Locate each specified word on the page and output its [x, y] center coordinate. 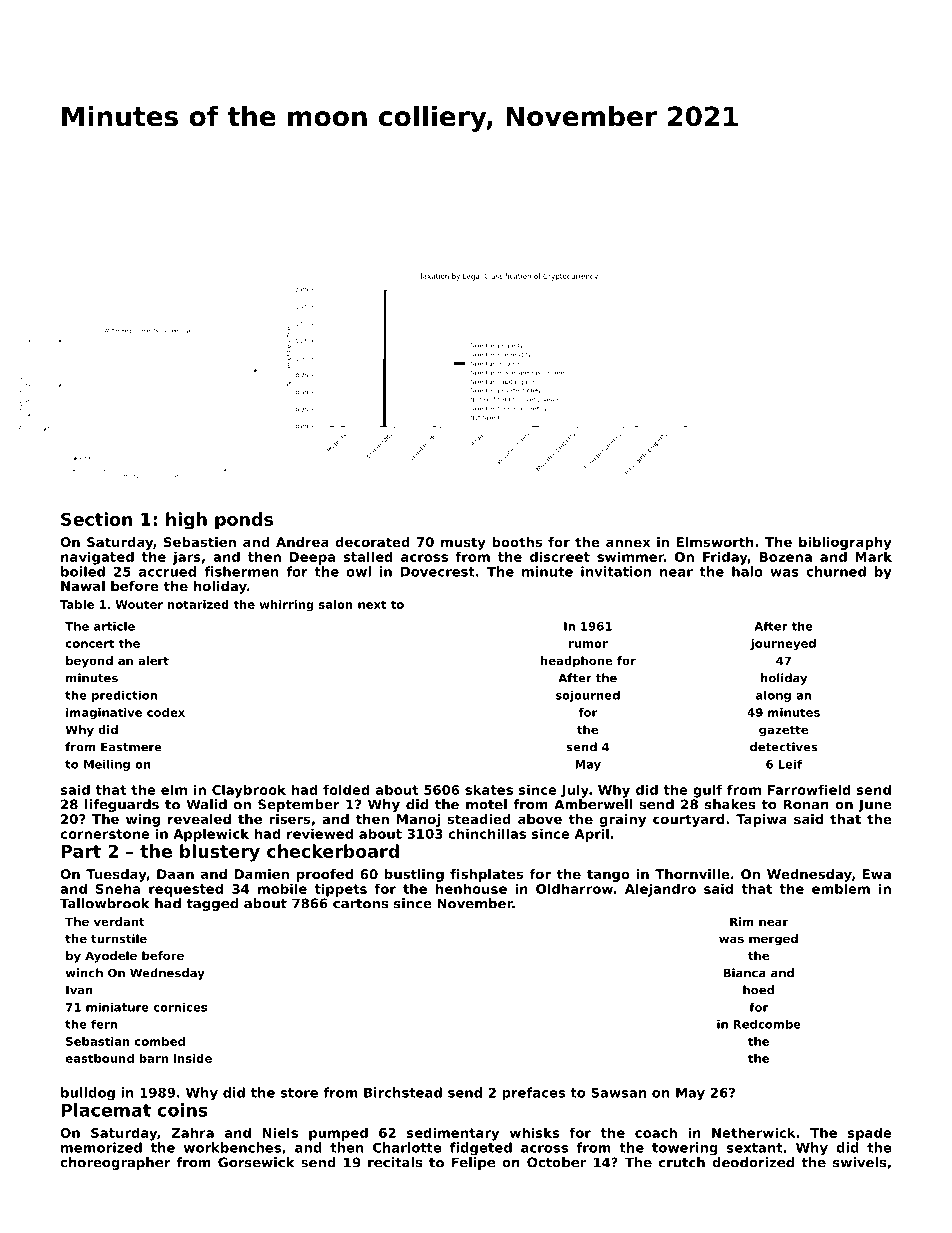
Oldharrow [574, 888]
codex [166, 712]
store [299, 1093]
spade [870, 1134]
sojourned [588, 696]
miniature [117, 1007]
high [186, 521]
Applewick [211, 835]
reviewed [320, 833]
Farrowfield [809, 789]
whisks [534, 1132]
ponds [244, 521]
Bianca [745, 973]
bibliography [845, 543]
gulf [707, 791]
